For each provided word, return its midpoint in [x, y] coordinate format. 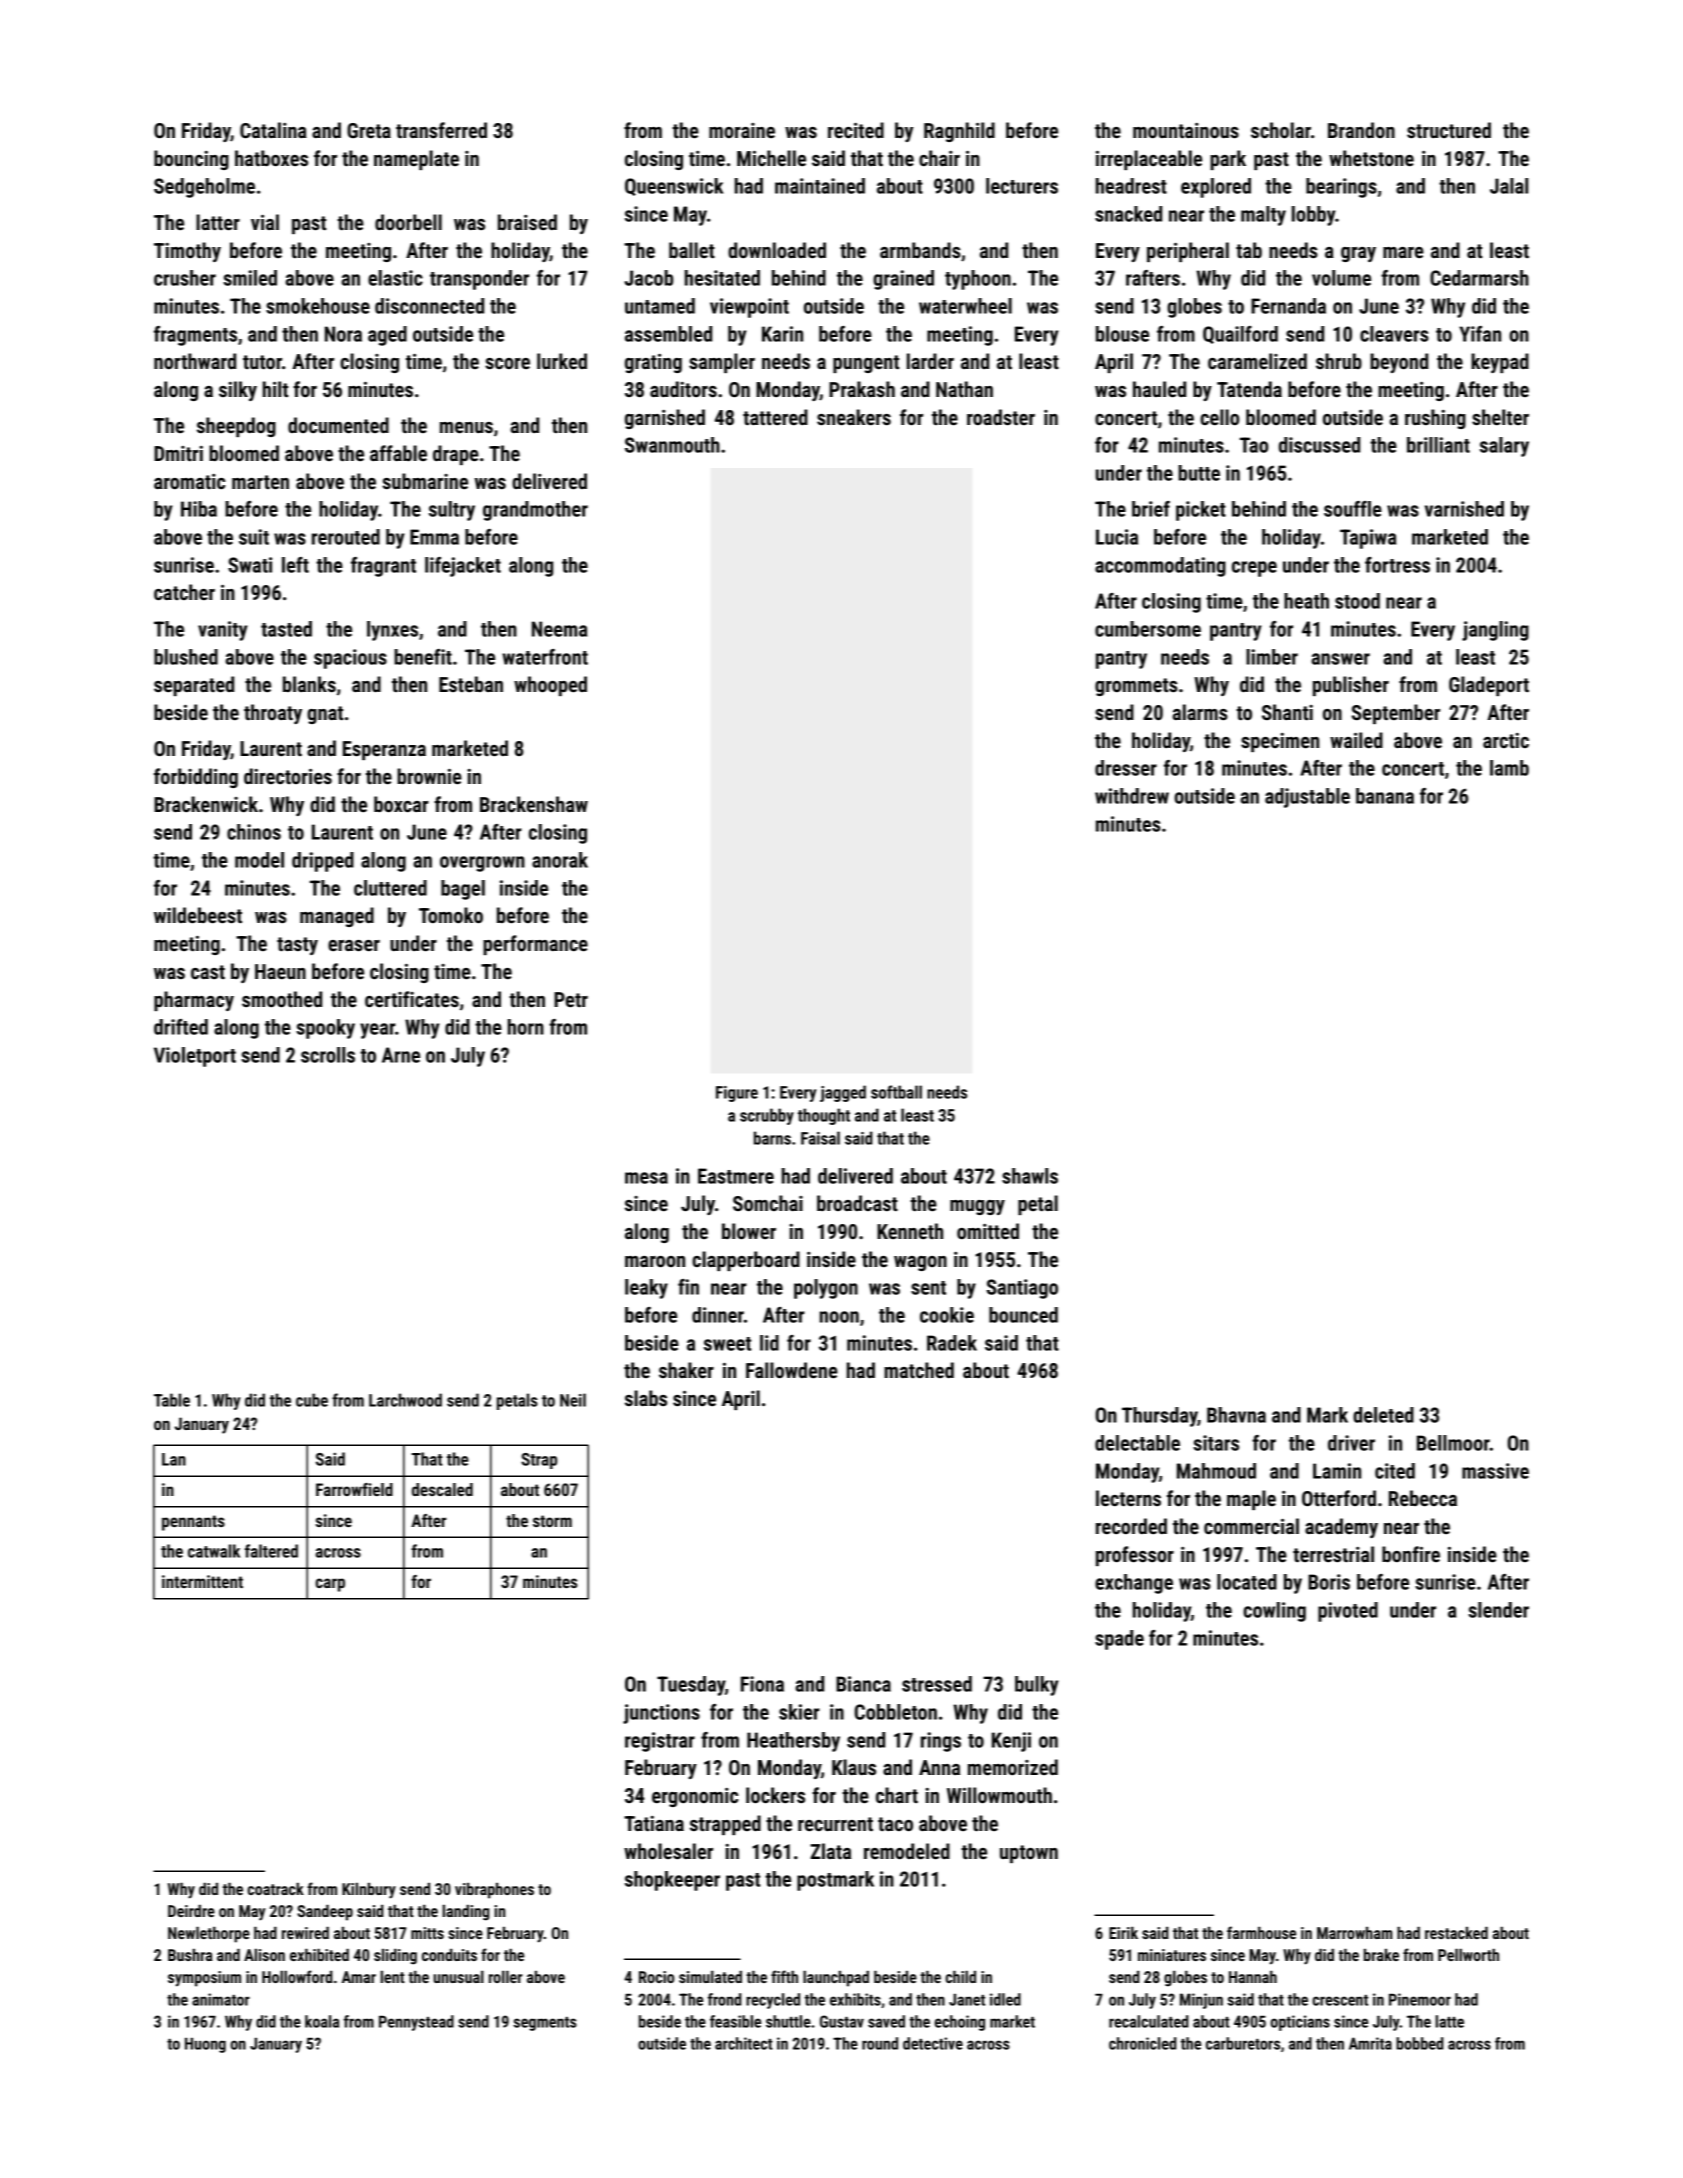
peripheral [1188, 252]
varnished [1464, 509]
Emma [434, 537]
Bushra [190, 1955]
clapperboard [746, 1261]
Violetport [195, 1057]
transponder [479, 280]
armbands [920, 250]
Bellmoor [1453, 1443]
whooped [550, 686]
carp [330, 1585]
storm [552, 1521]
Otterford [1339, 1498]
